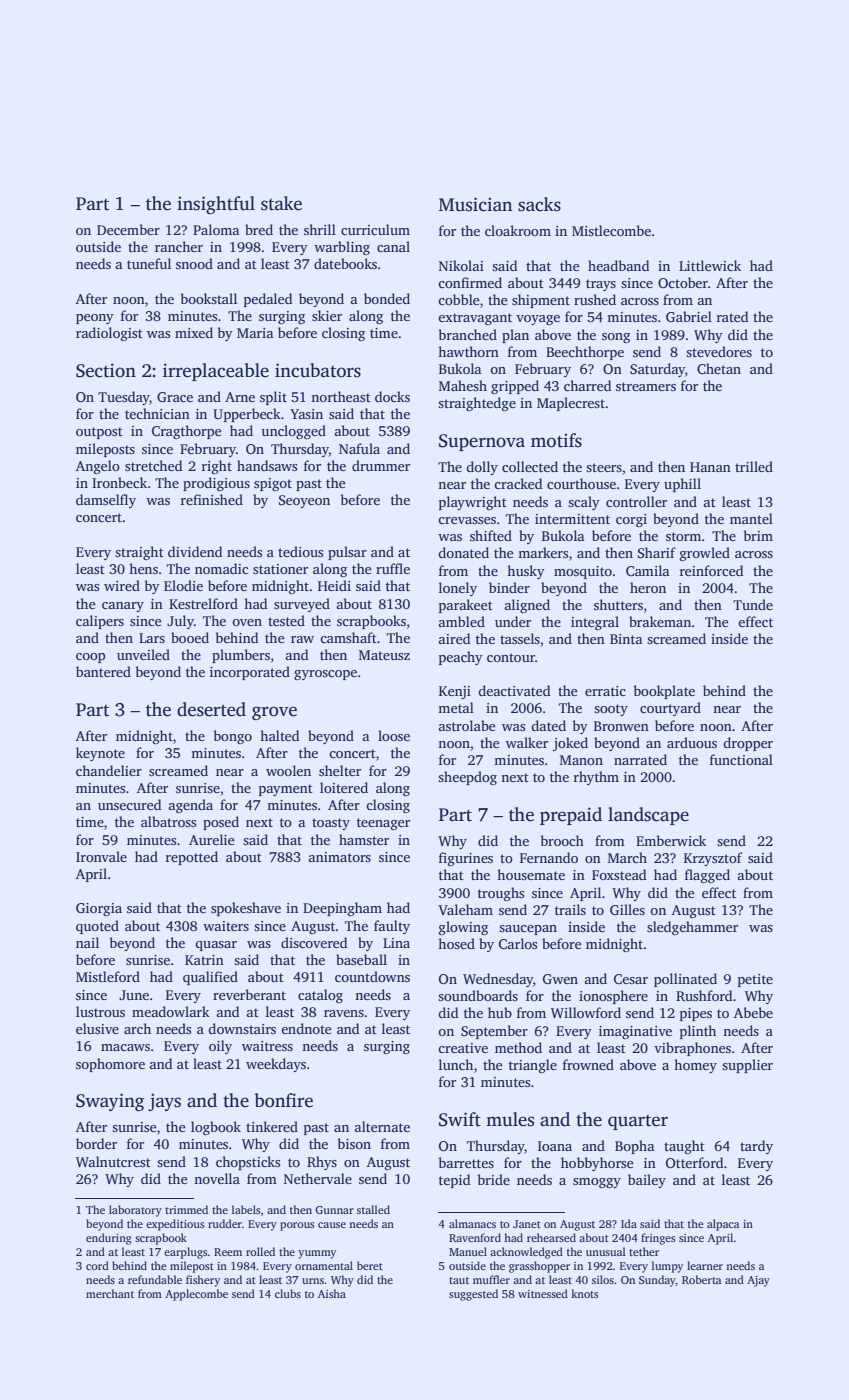 The width and height of the document is (849, 1400). What do you see at coordinates (475, 319) in the document?
I see `extravagant` at bounding box center [475, 319].
